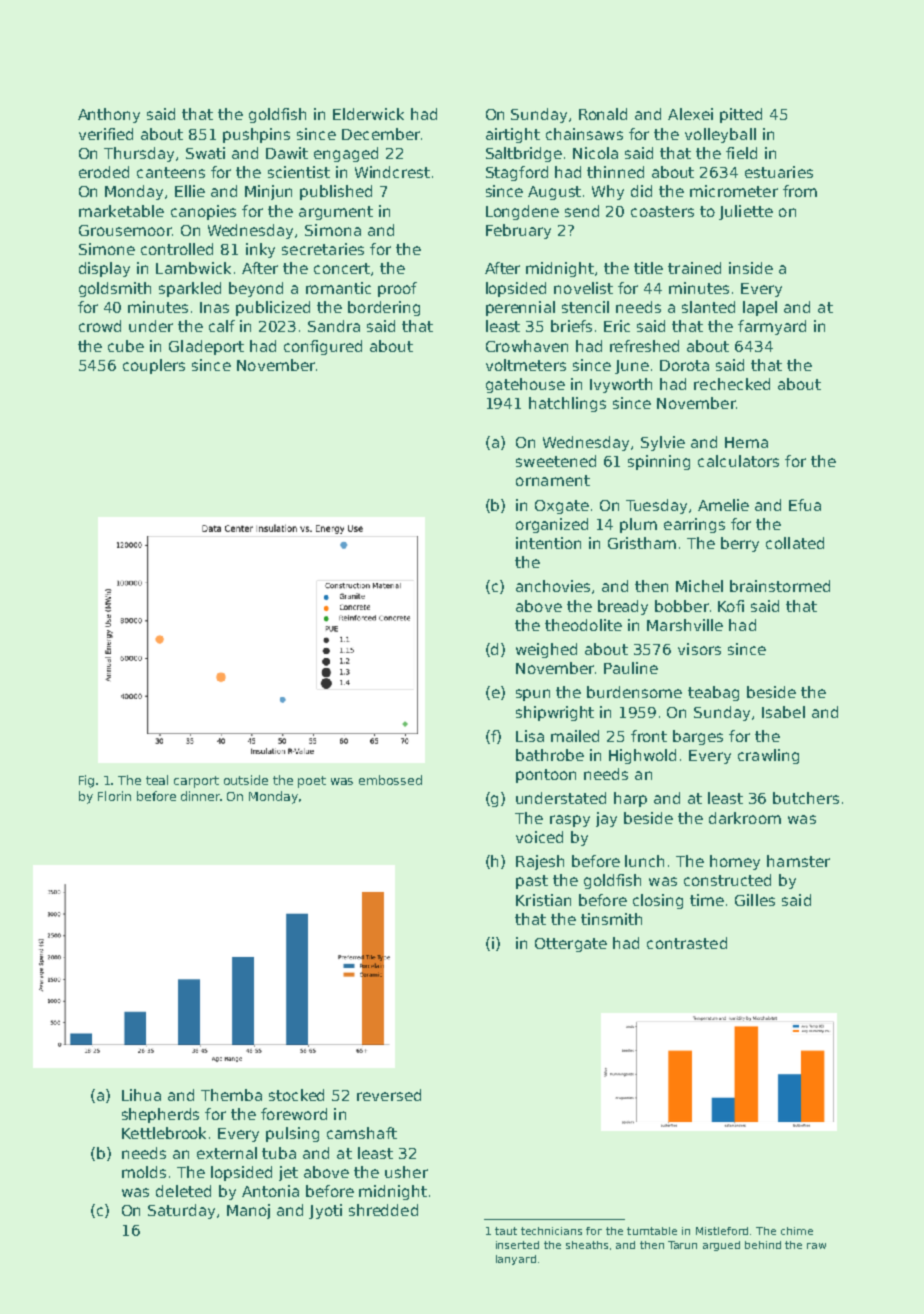  Describe the element at coordinates (682, 1245) in the image. I see `Tarun` at that location.
